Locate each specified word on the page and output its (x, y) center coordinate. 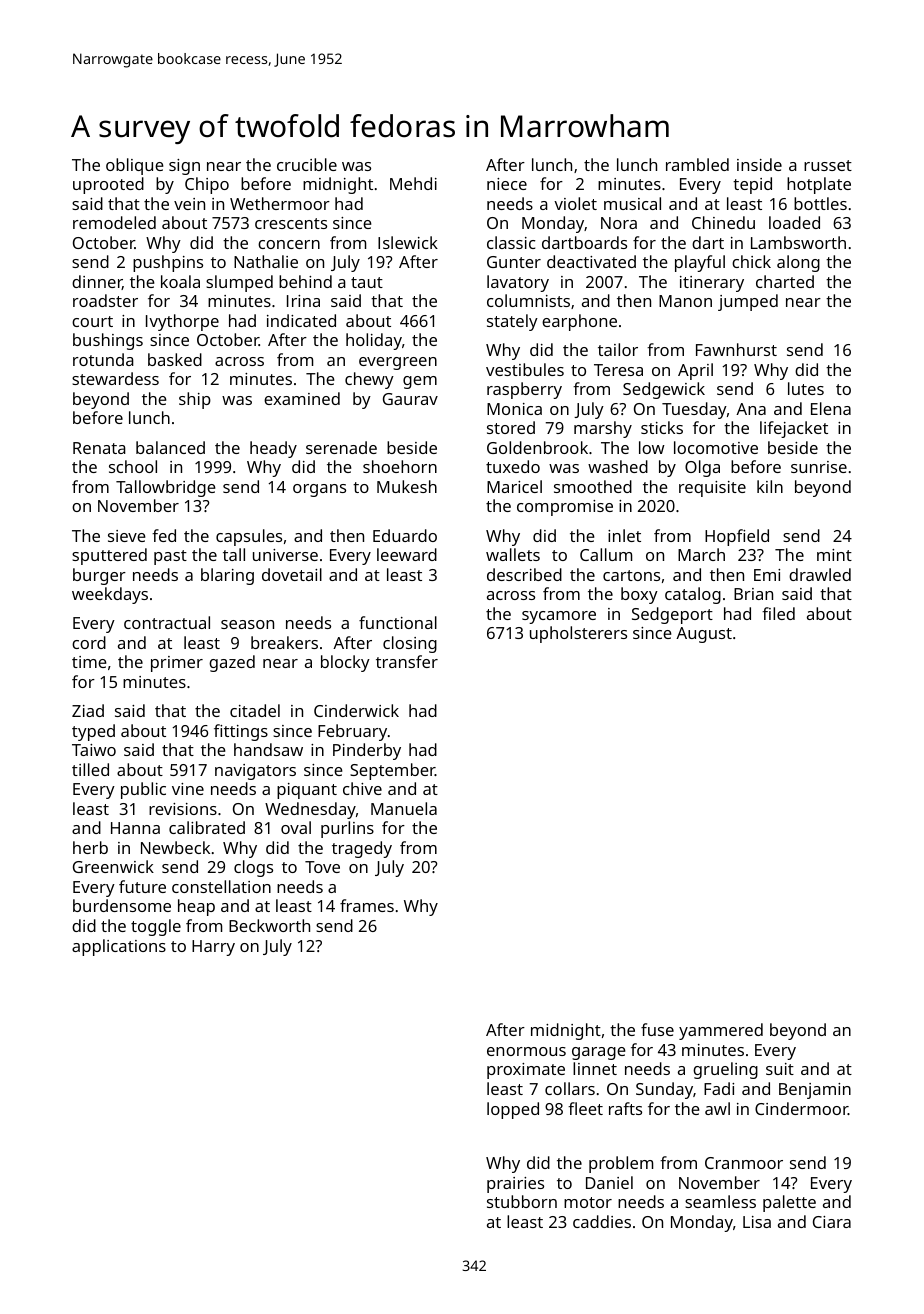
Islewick (408, 242)
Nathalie (266, 261)
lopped (513, 1110)
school (133, 466)
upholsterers (578, 634)
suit (780, 1069)
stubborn (522, 1201)
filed (778, 613)
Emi (767, 575)
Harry (213, 948)
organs (319, 490)
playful (700, 263)
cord (89, 642)
